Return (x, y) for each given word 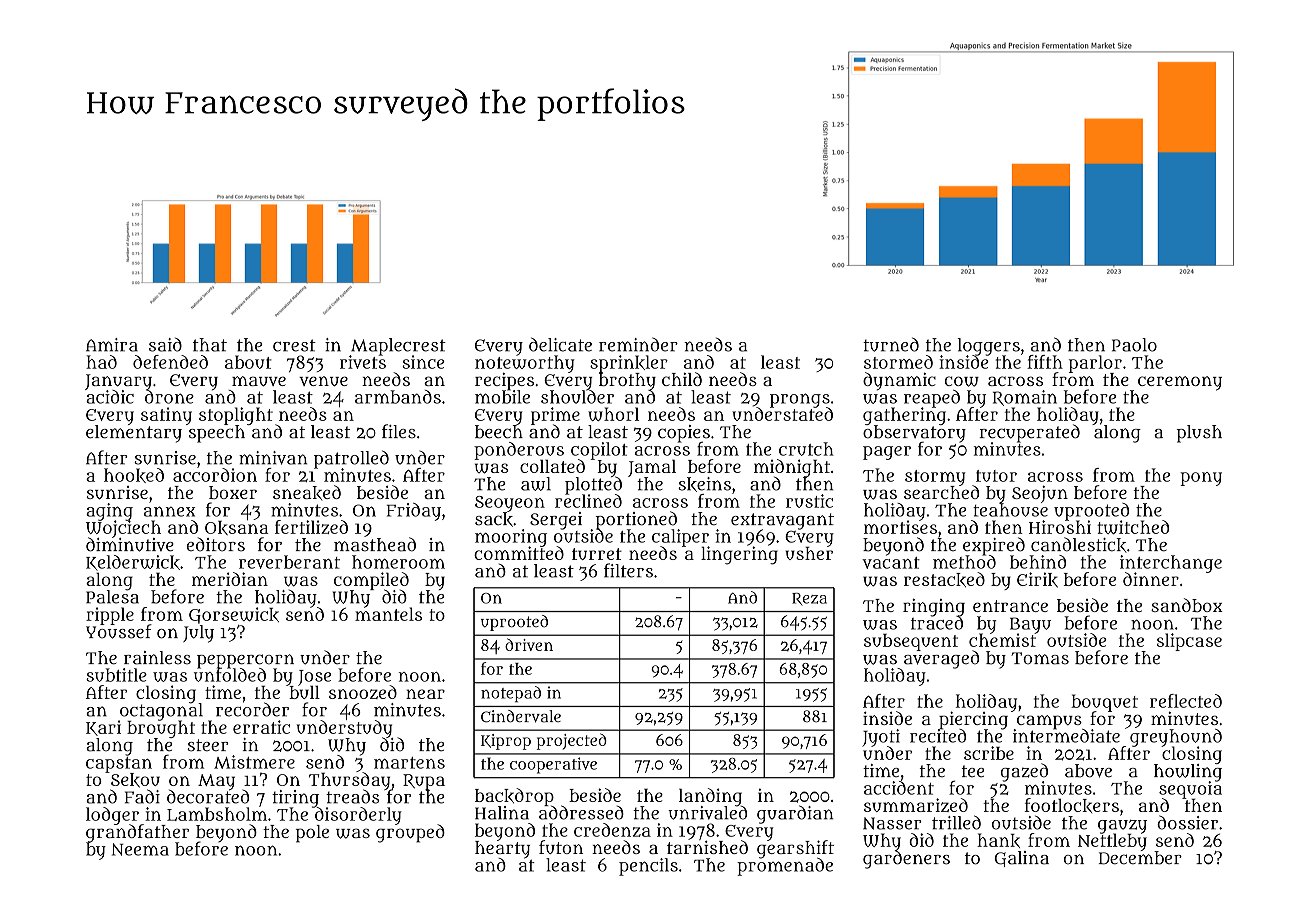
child (682, 379)
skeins (704, 484)
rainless (157, 658)
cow (962, 381)
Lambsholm (217, 814)
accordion (215, 475)
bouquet (1104, 703)
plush (1199, 434)
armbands (398, 397)
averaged (941, 659)
